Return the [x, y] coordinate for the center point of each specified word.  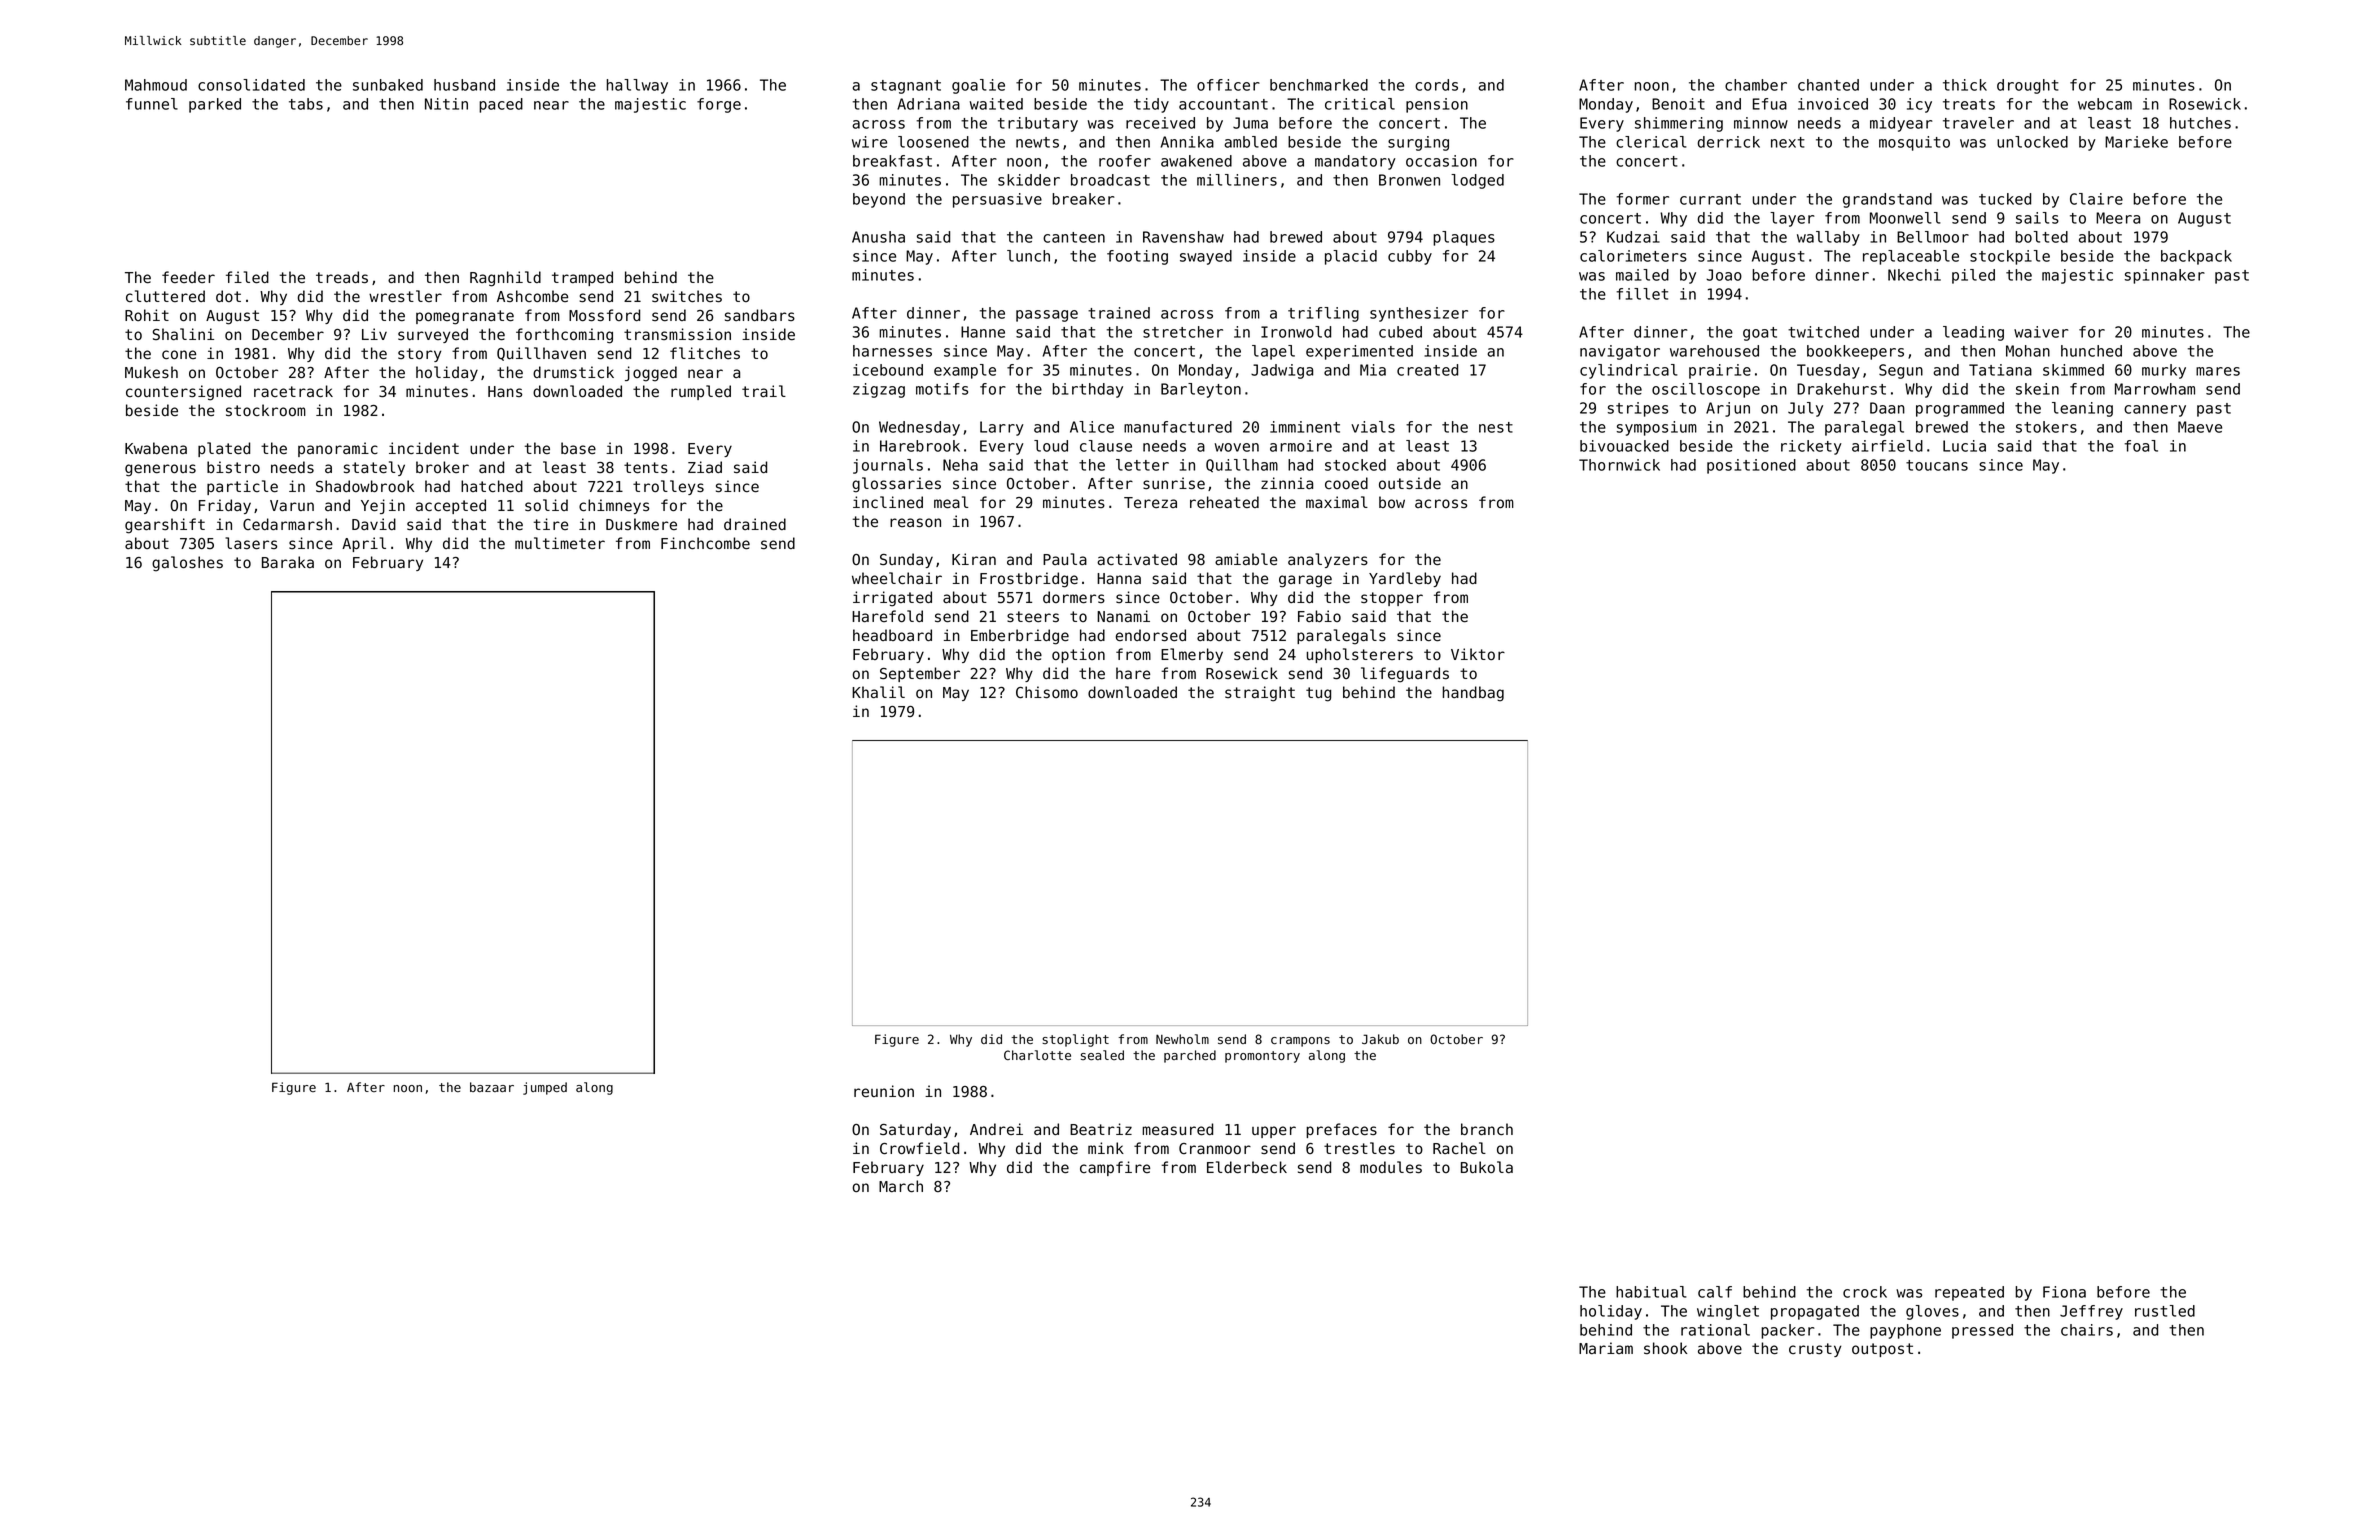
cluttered [165, 296]
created [1427, 370]
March [901, 1186]
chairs [2087, 1330]
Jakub [1380, 1039]
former [1642, 199]
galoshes [187, 564]
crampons [1300, 1042]
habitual [1651, 1292]
